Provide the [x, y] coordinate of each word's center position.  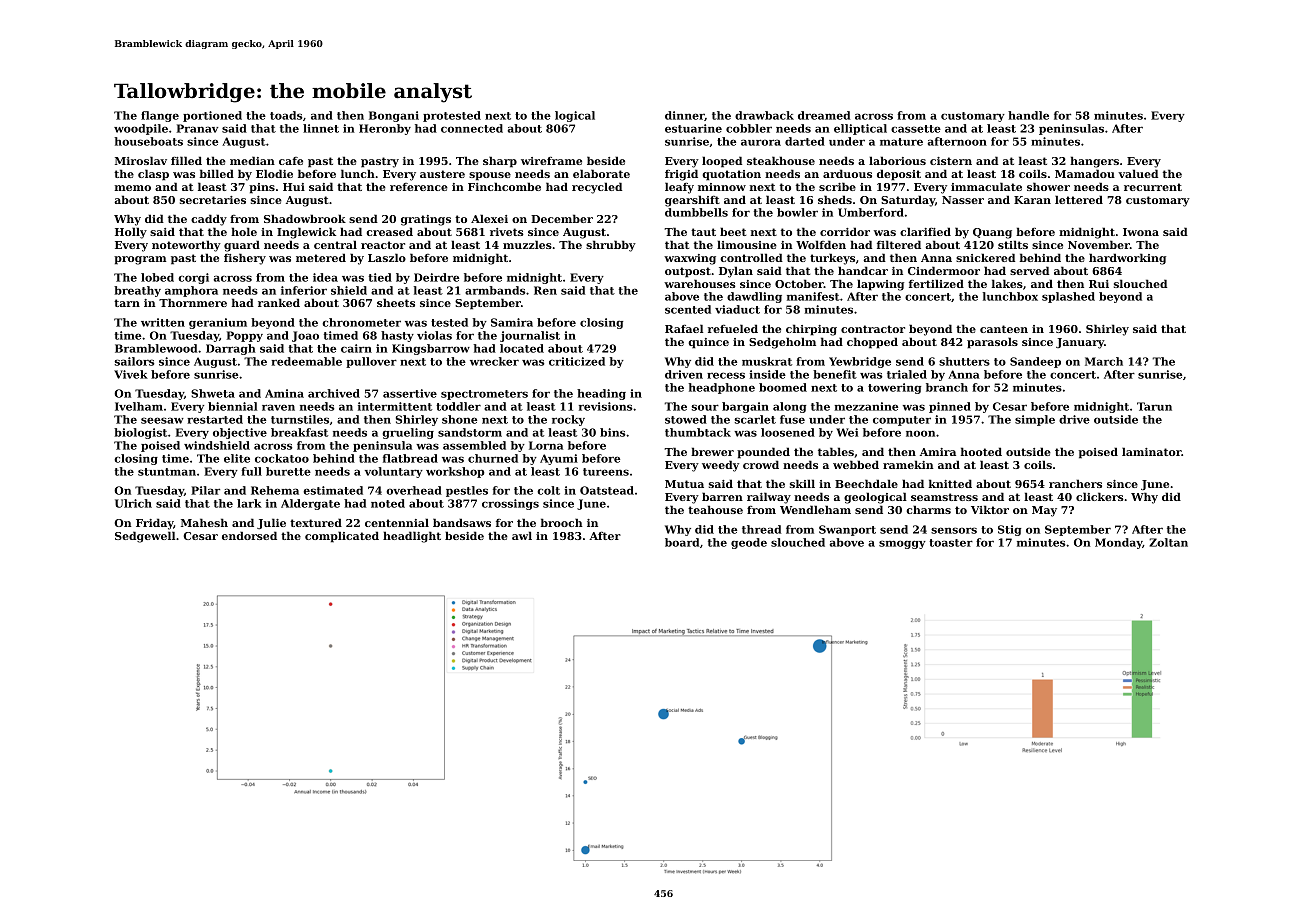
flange [160, 116]
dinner [685, 116]
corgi [193, 278]
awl [522, 535]
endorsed [249, 535]
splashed [1068, 297]
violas [434, 335]
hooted [981, 451]
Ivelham [139, 406]
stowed [686, 419]
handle [1028, 115]
